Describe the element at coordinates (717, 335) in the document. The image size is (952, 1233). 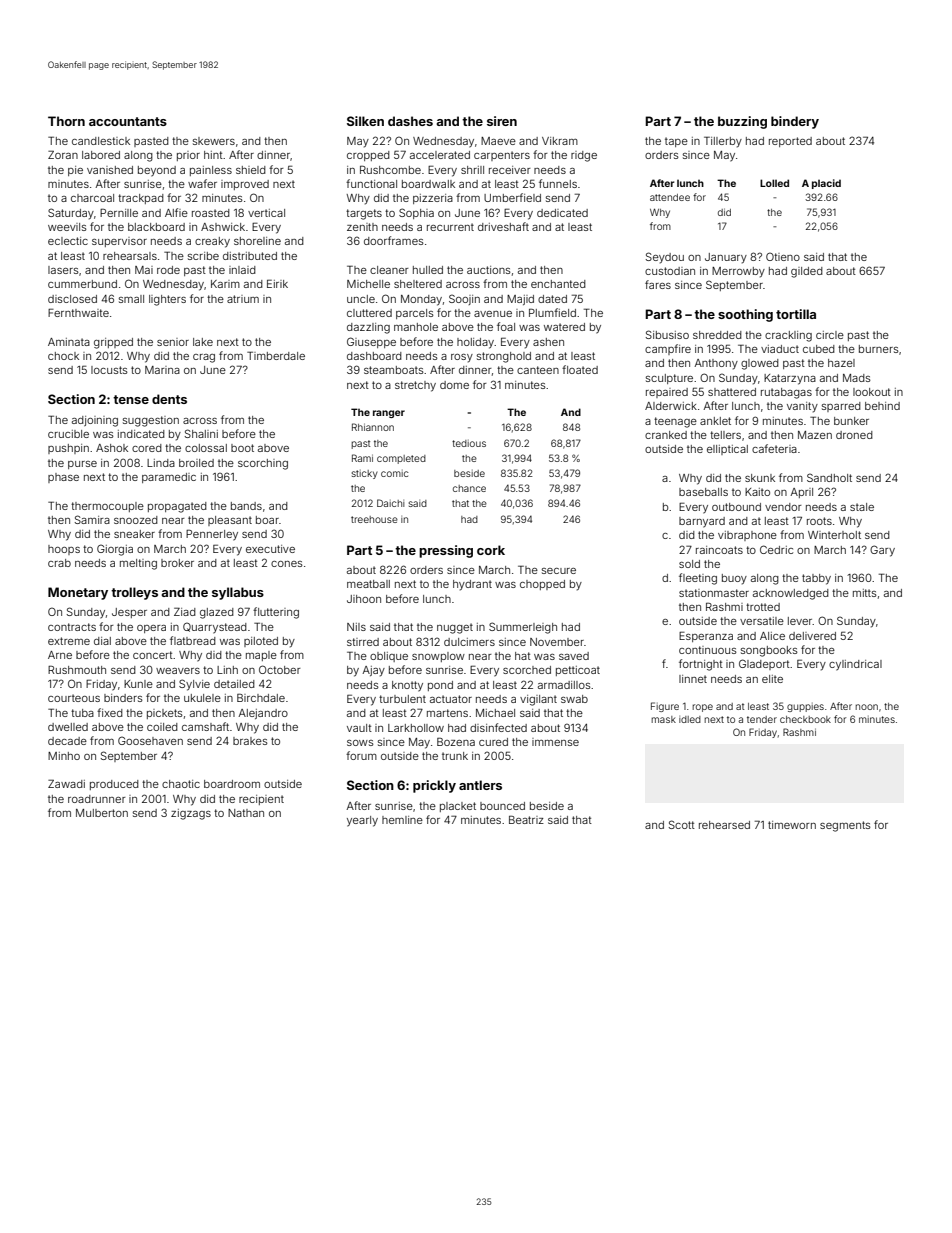
I see `shredded` at that location.
